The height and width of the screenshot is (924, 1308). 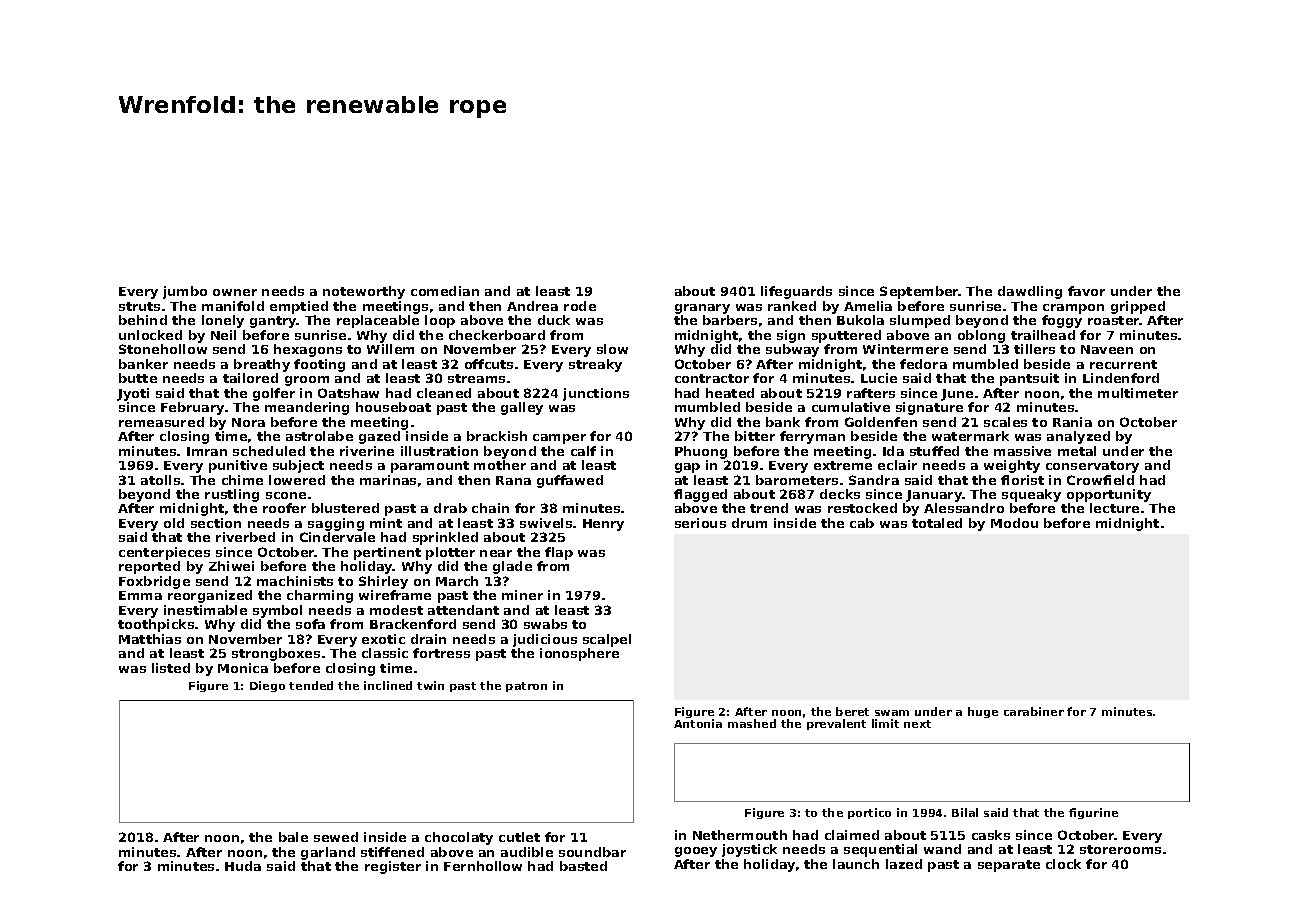 I want to click on patron, so click(x=526, y=687).
